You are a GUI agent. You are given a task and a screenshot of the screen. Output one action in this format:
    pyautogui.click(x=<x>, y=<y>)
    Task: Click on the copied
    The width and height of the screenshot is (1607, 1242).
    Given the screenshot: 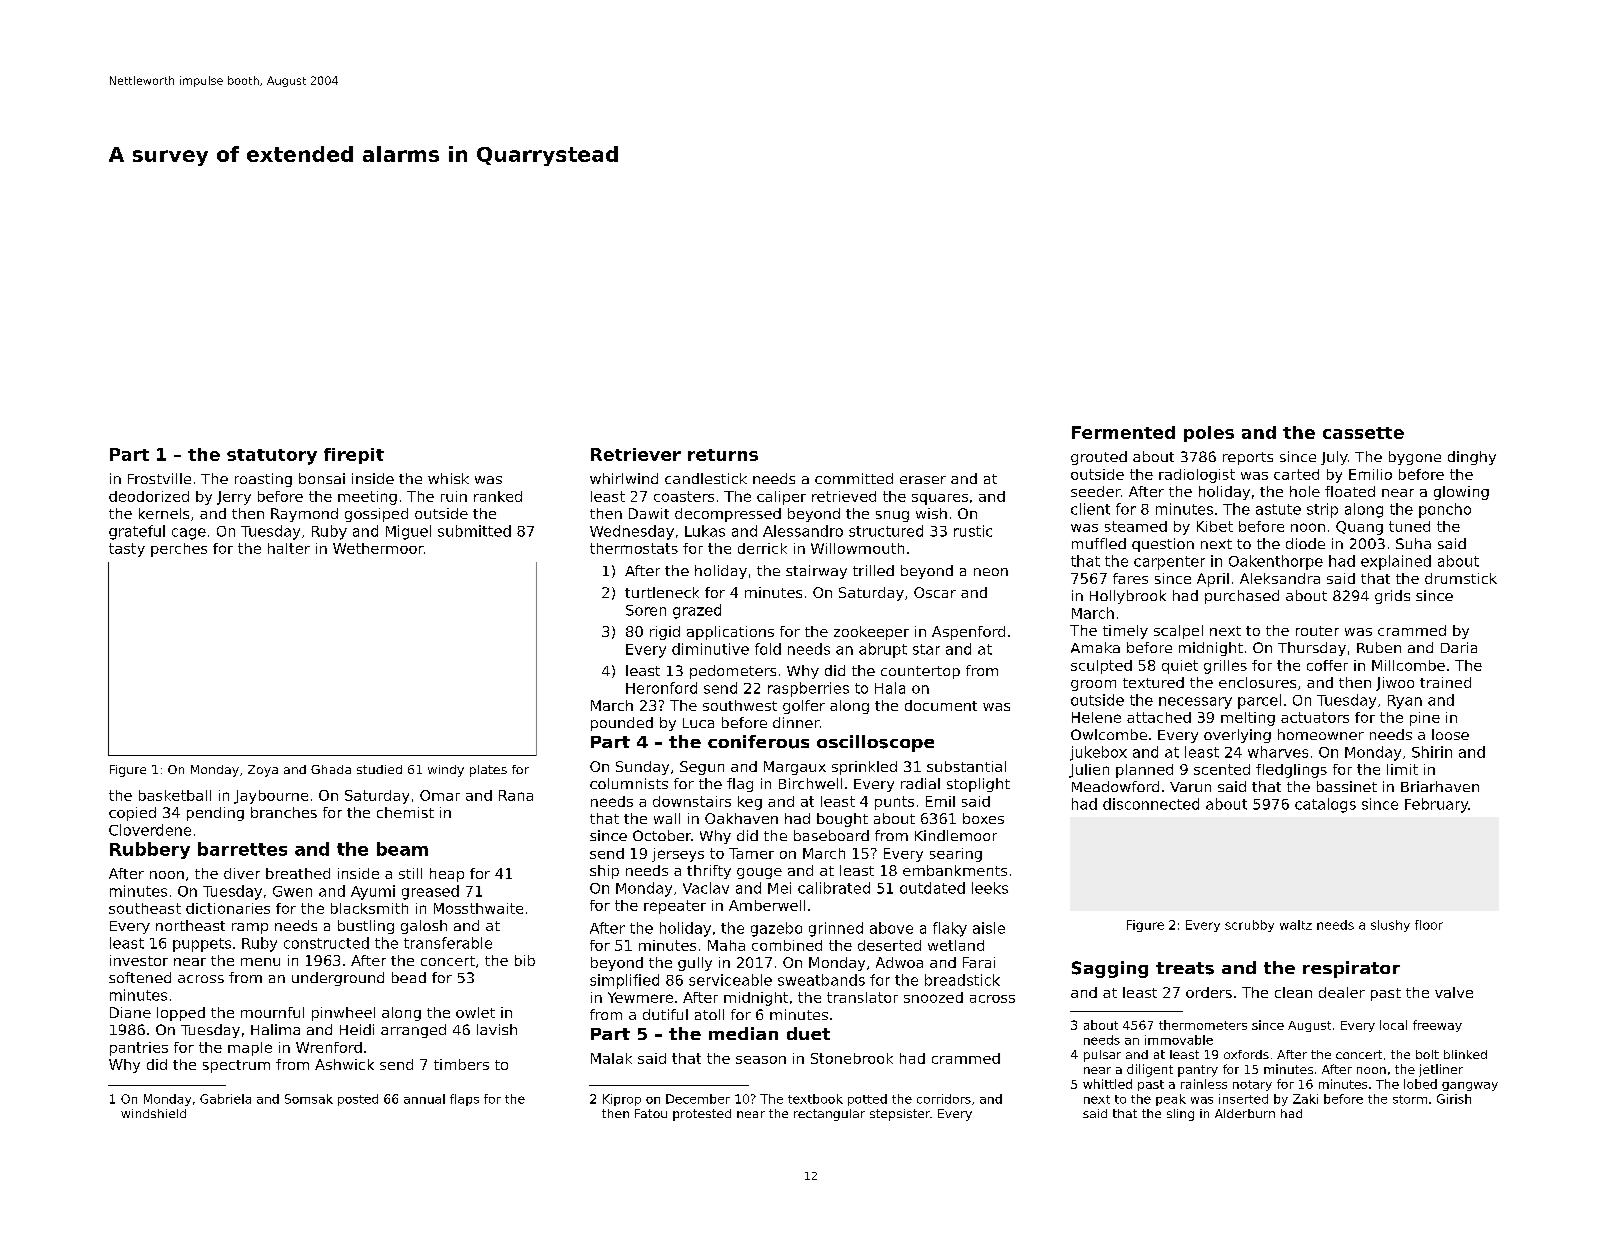 What is the action you would take?
    pyautogui.click(x=132, y=814)
